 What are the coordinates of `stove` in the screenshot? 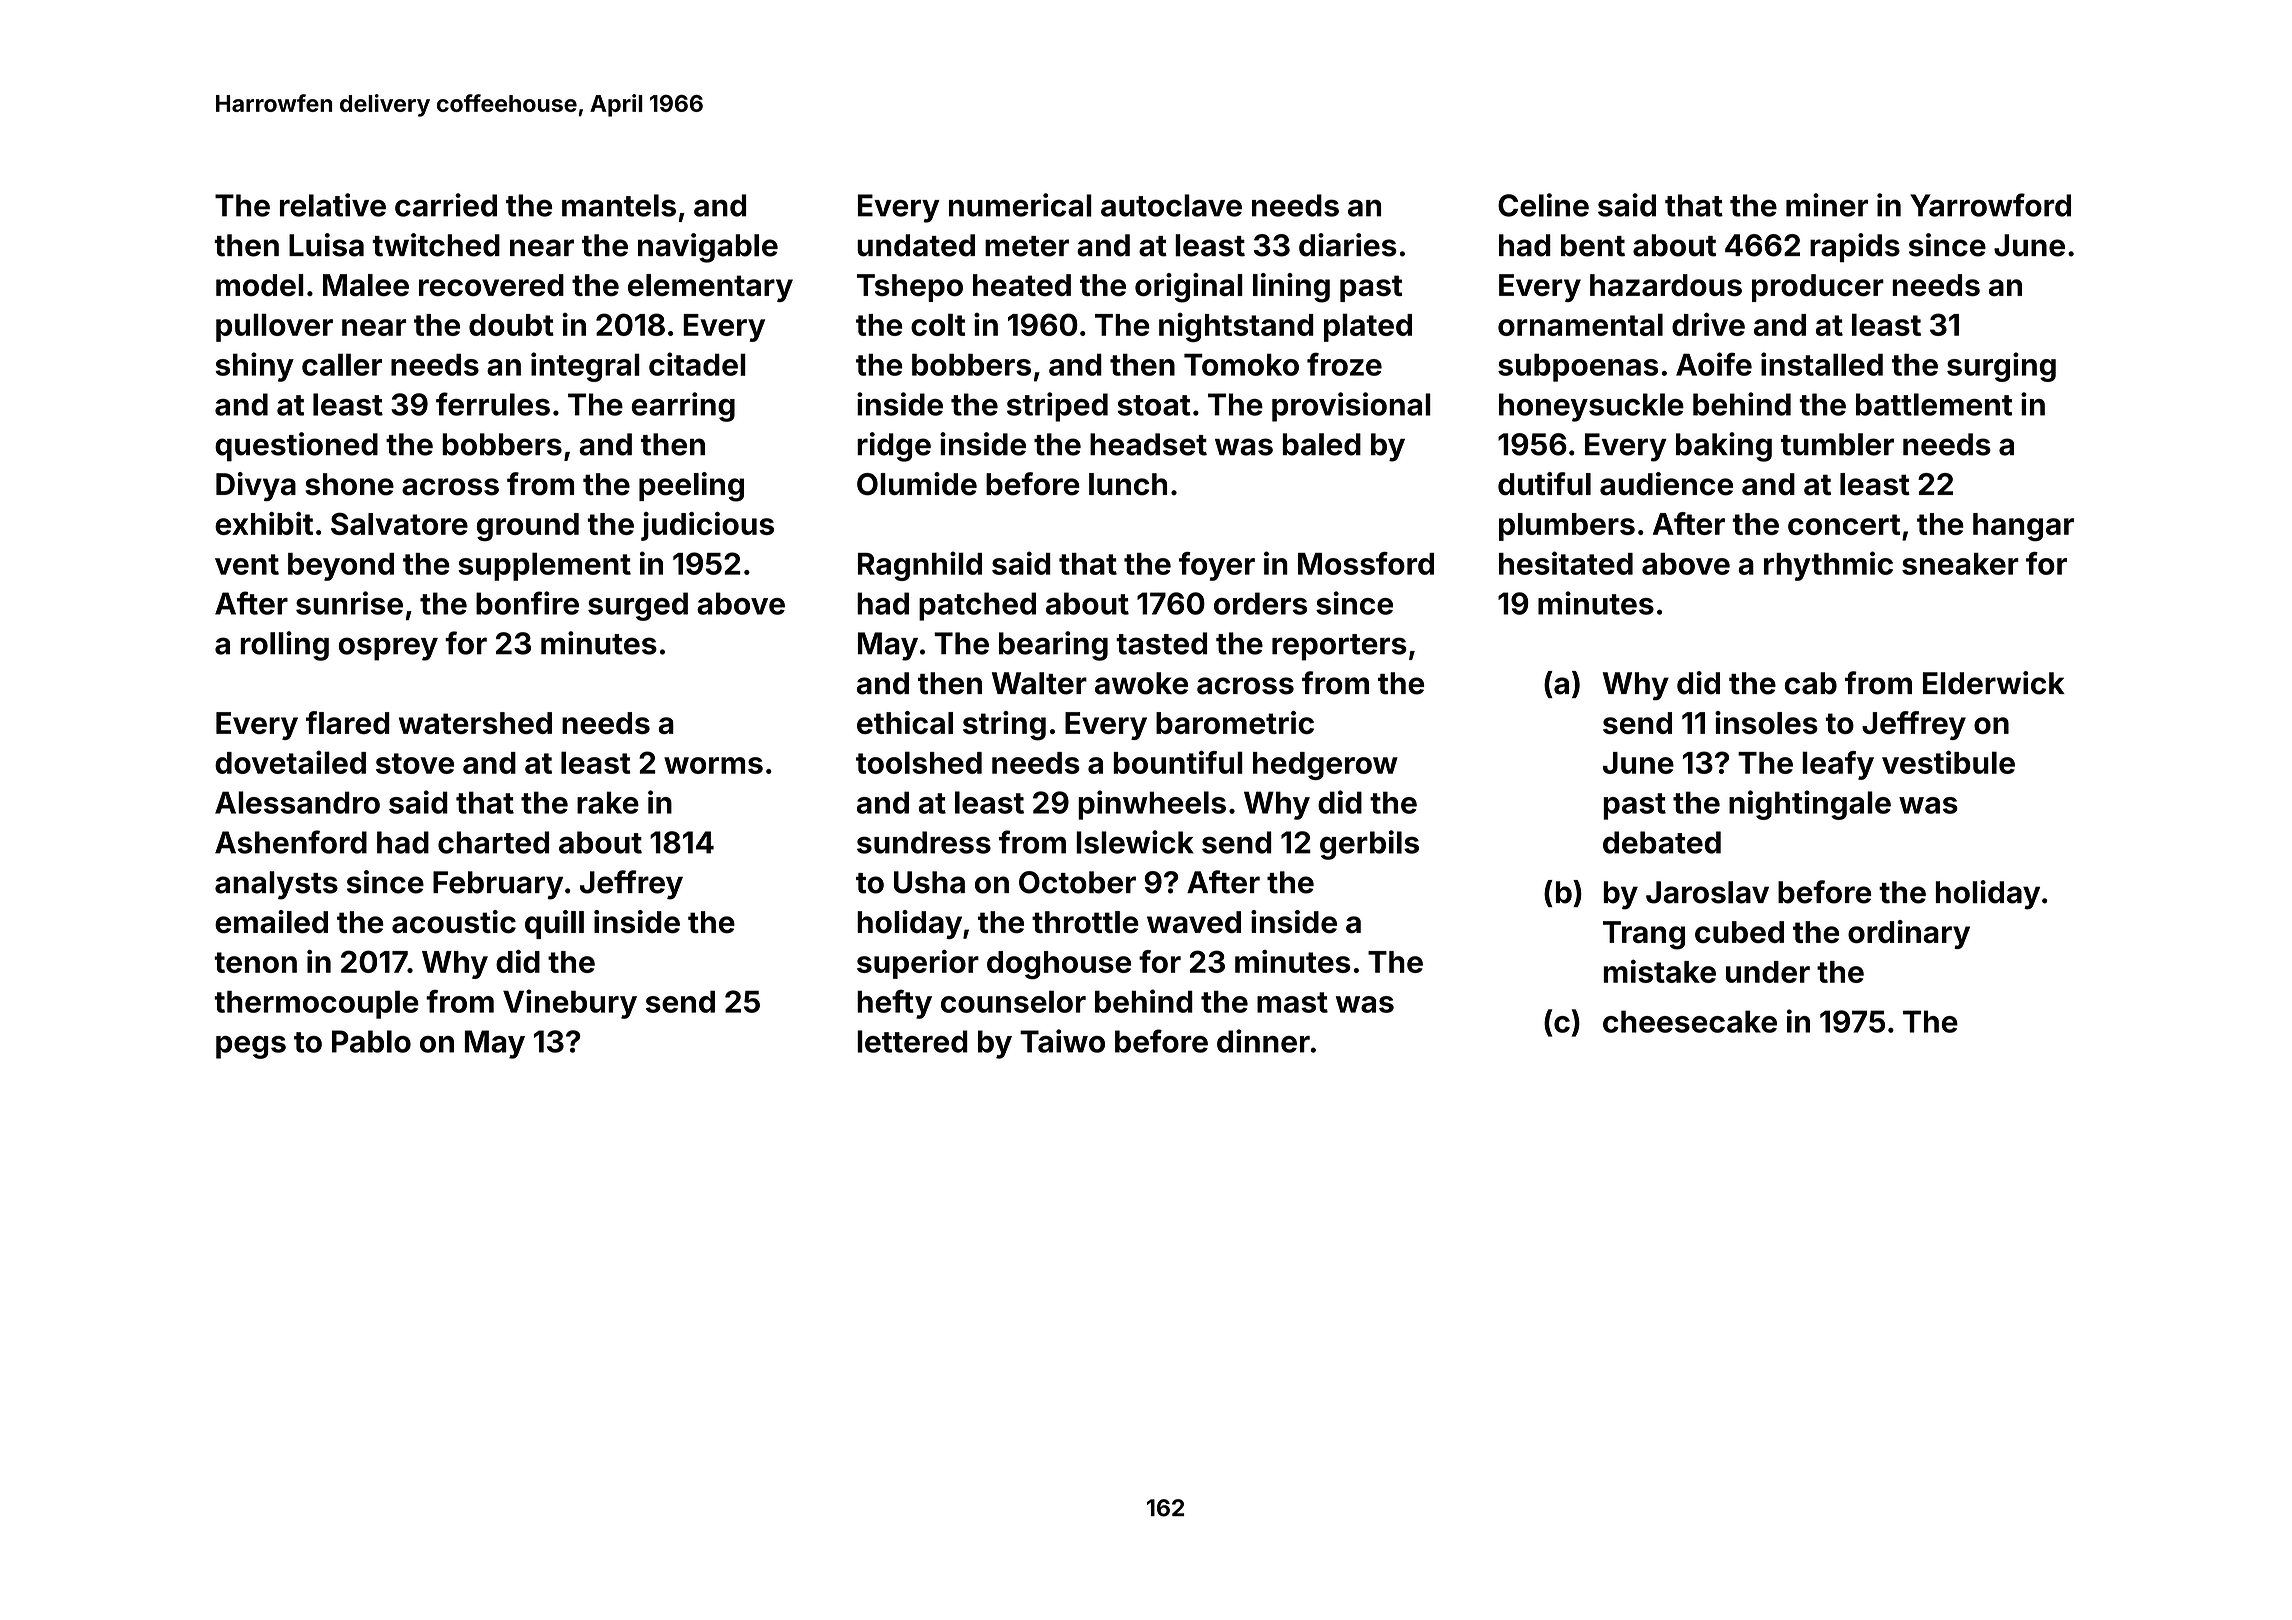 It's located at (415, 763).
